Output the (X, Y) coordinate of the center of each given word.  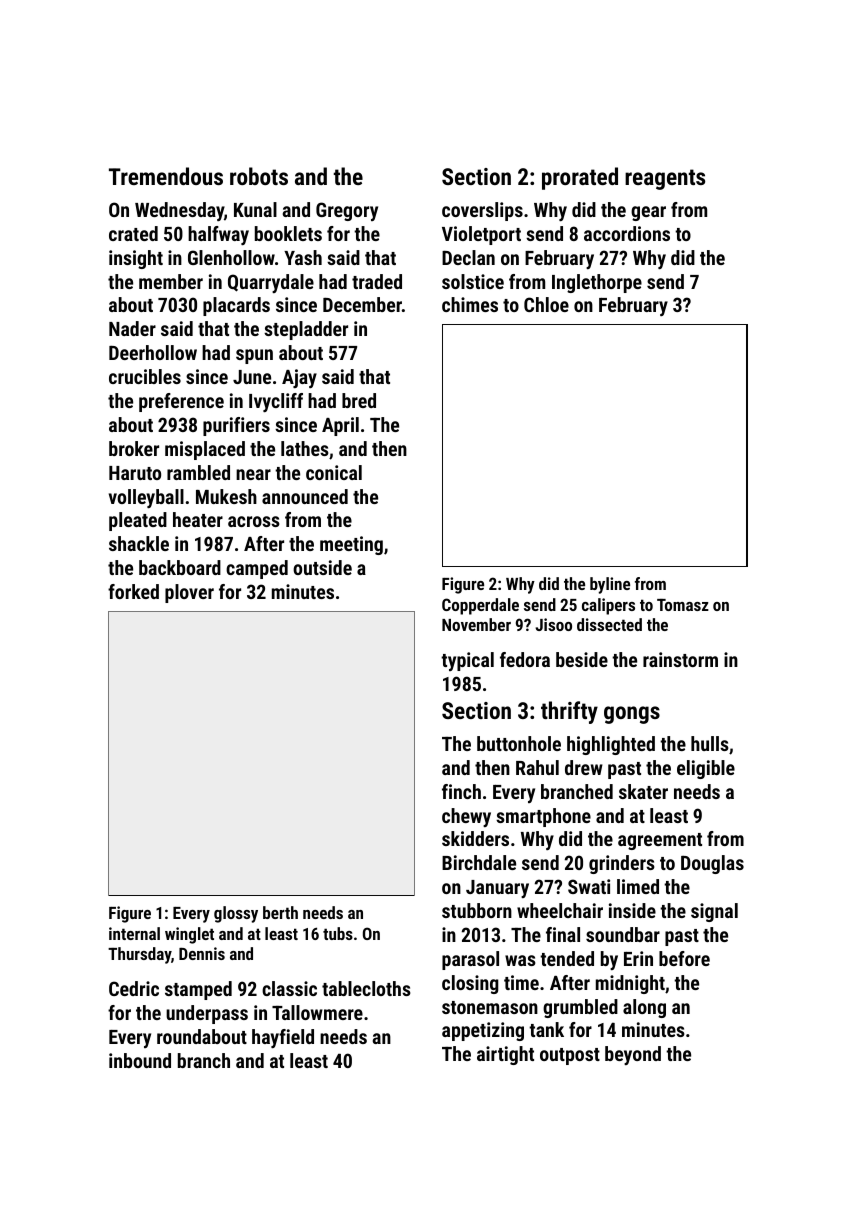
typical (467, 661)
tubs (338, 933)
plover (189, 593)
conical (334, 472)
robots (259, 176)
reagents (665, 179)
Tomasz (683, 604)
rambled (198, 472)
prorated (580, 178)
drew (584, 767)
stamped (198, 990)
